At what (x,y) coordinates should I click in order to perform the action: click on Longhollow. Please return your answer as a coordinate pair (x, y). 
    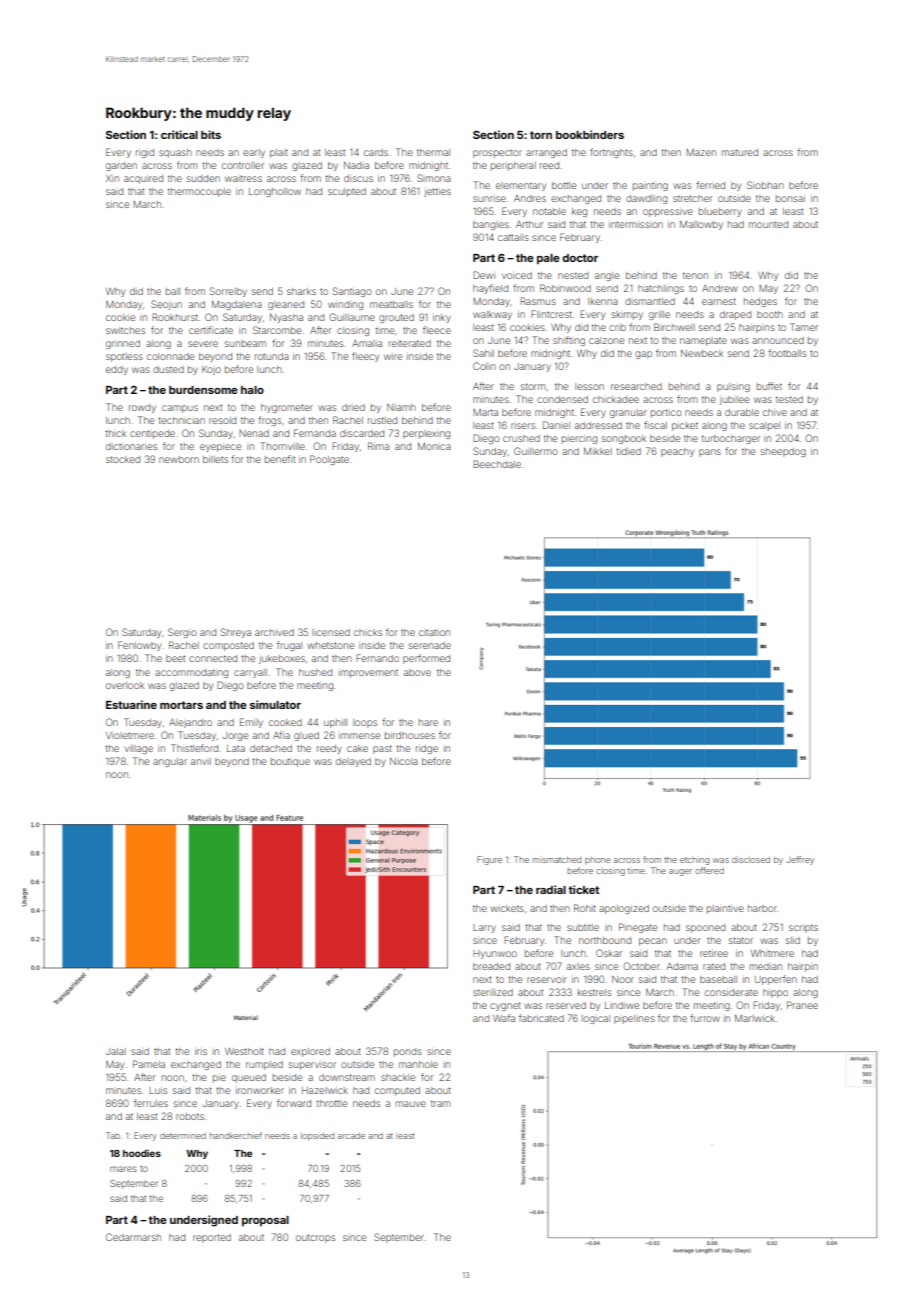
    Looking at the image, I should click on (275, 192).
